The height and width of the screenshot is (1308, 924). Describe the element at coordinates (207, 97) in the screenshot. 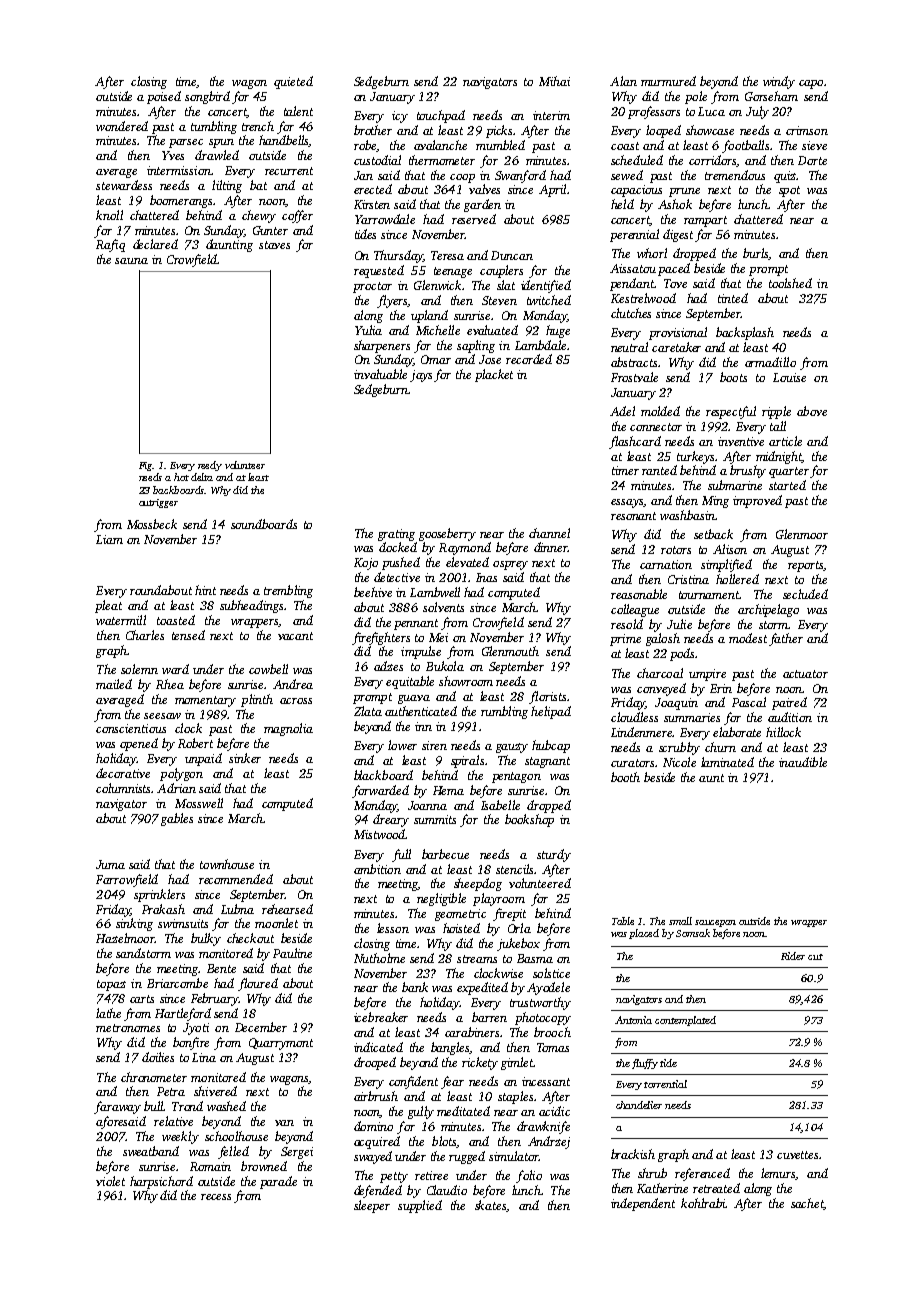

I see `songbird` at that location.
